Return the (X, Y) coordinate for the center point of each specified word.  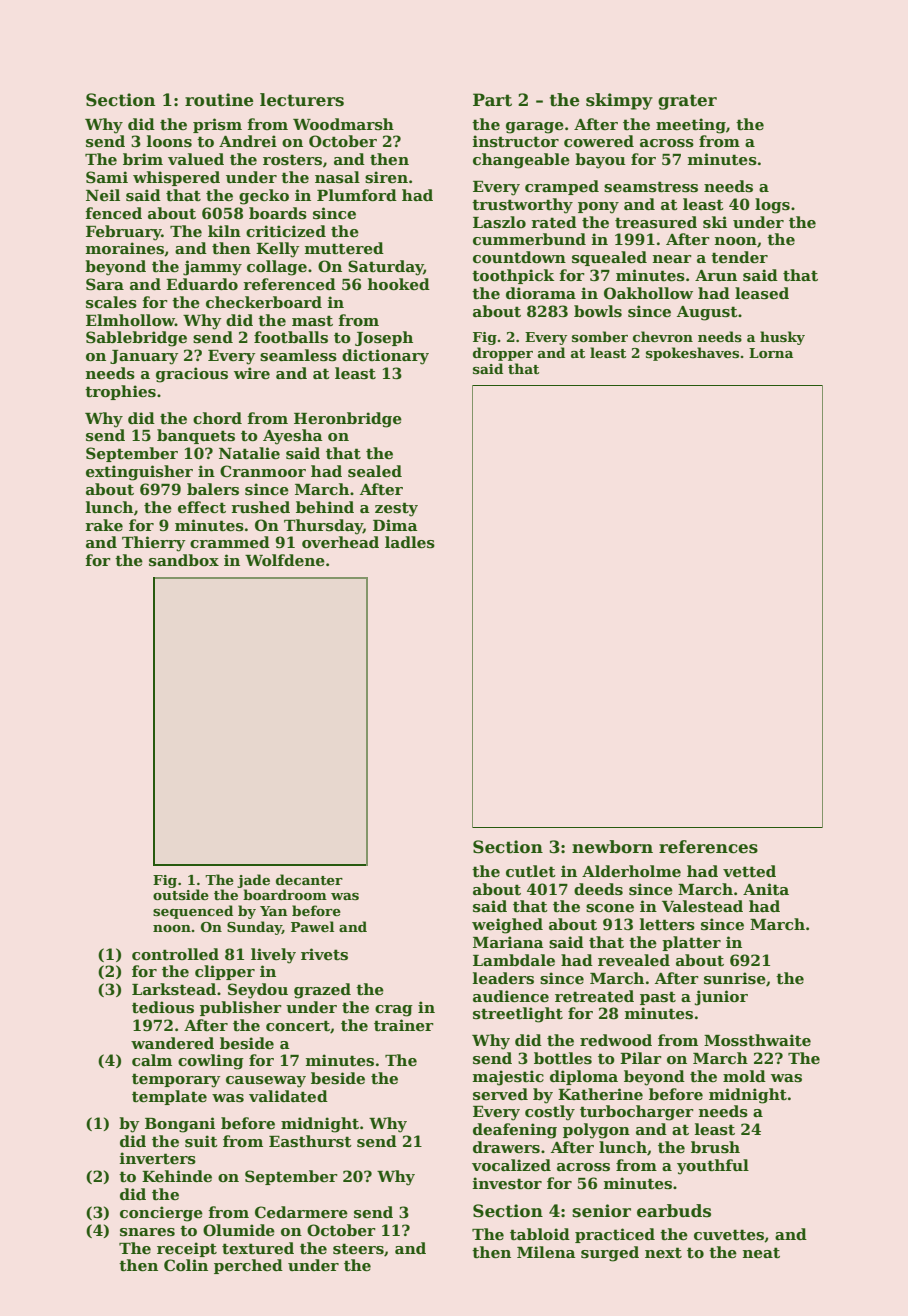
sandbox (184, 560)
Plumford (357, 195)
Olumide (239, 1230)
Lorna (771, 353)
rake (104, 525)
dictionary (385, 357)
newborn (612, 847)
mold (744, 1076)
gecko (264, 197)
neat (761, 1252)
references (708, 847)
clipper (225, 972)
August (707, 313)
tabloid (540, 1234)
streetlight (518, 1015)
